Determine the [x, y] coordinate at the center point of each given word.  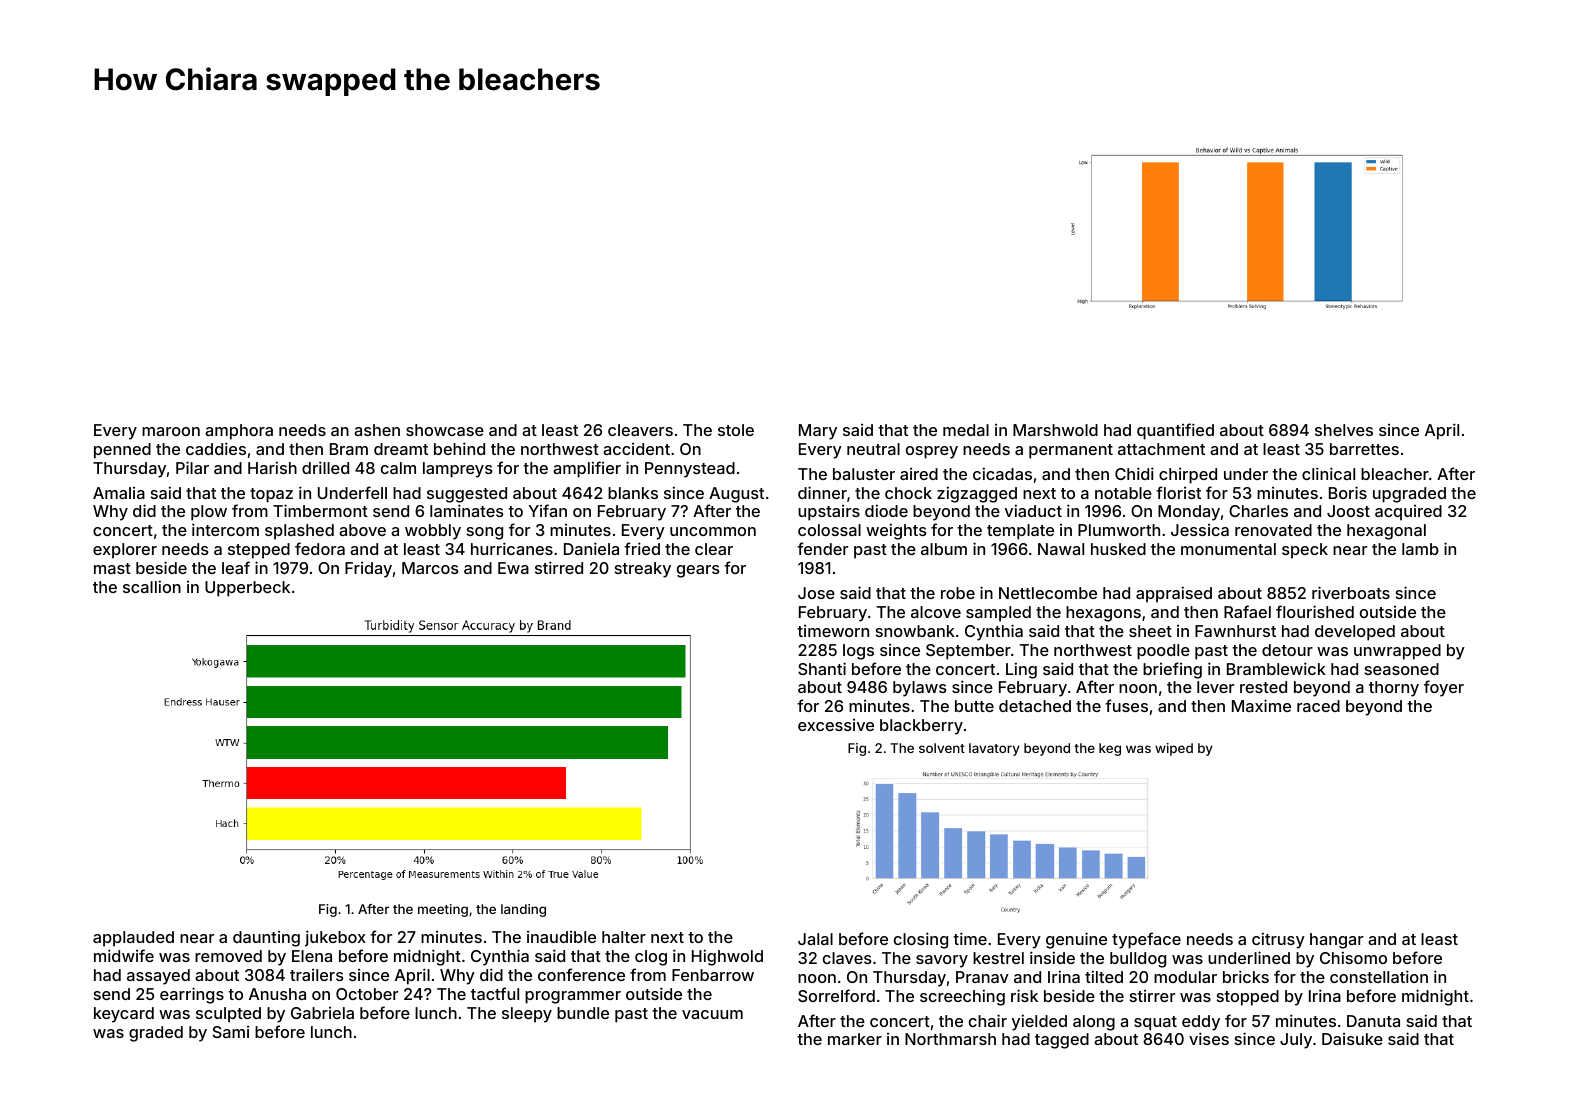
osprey [932, 452]
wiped [1174, 749]
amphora [239, 432]
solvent [942, 748]
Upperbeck [247, 589]
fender [822, 548]
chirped [1188, 476]
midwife [124, 955]
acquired [1408, 513]
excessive [836, 725]
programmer [573, 997]
